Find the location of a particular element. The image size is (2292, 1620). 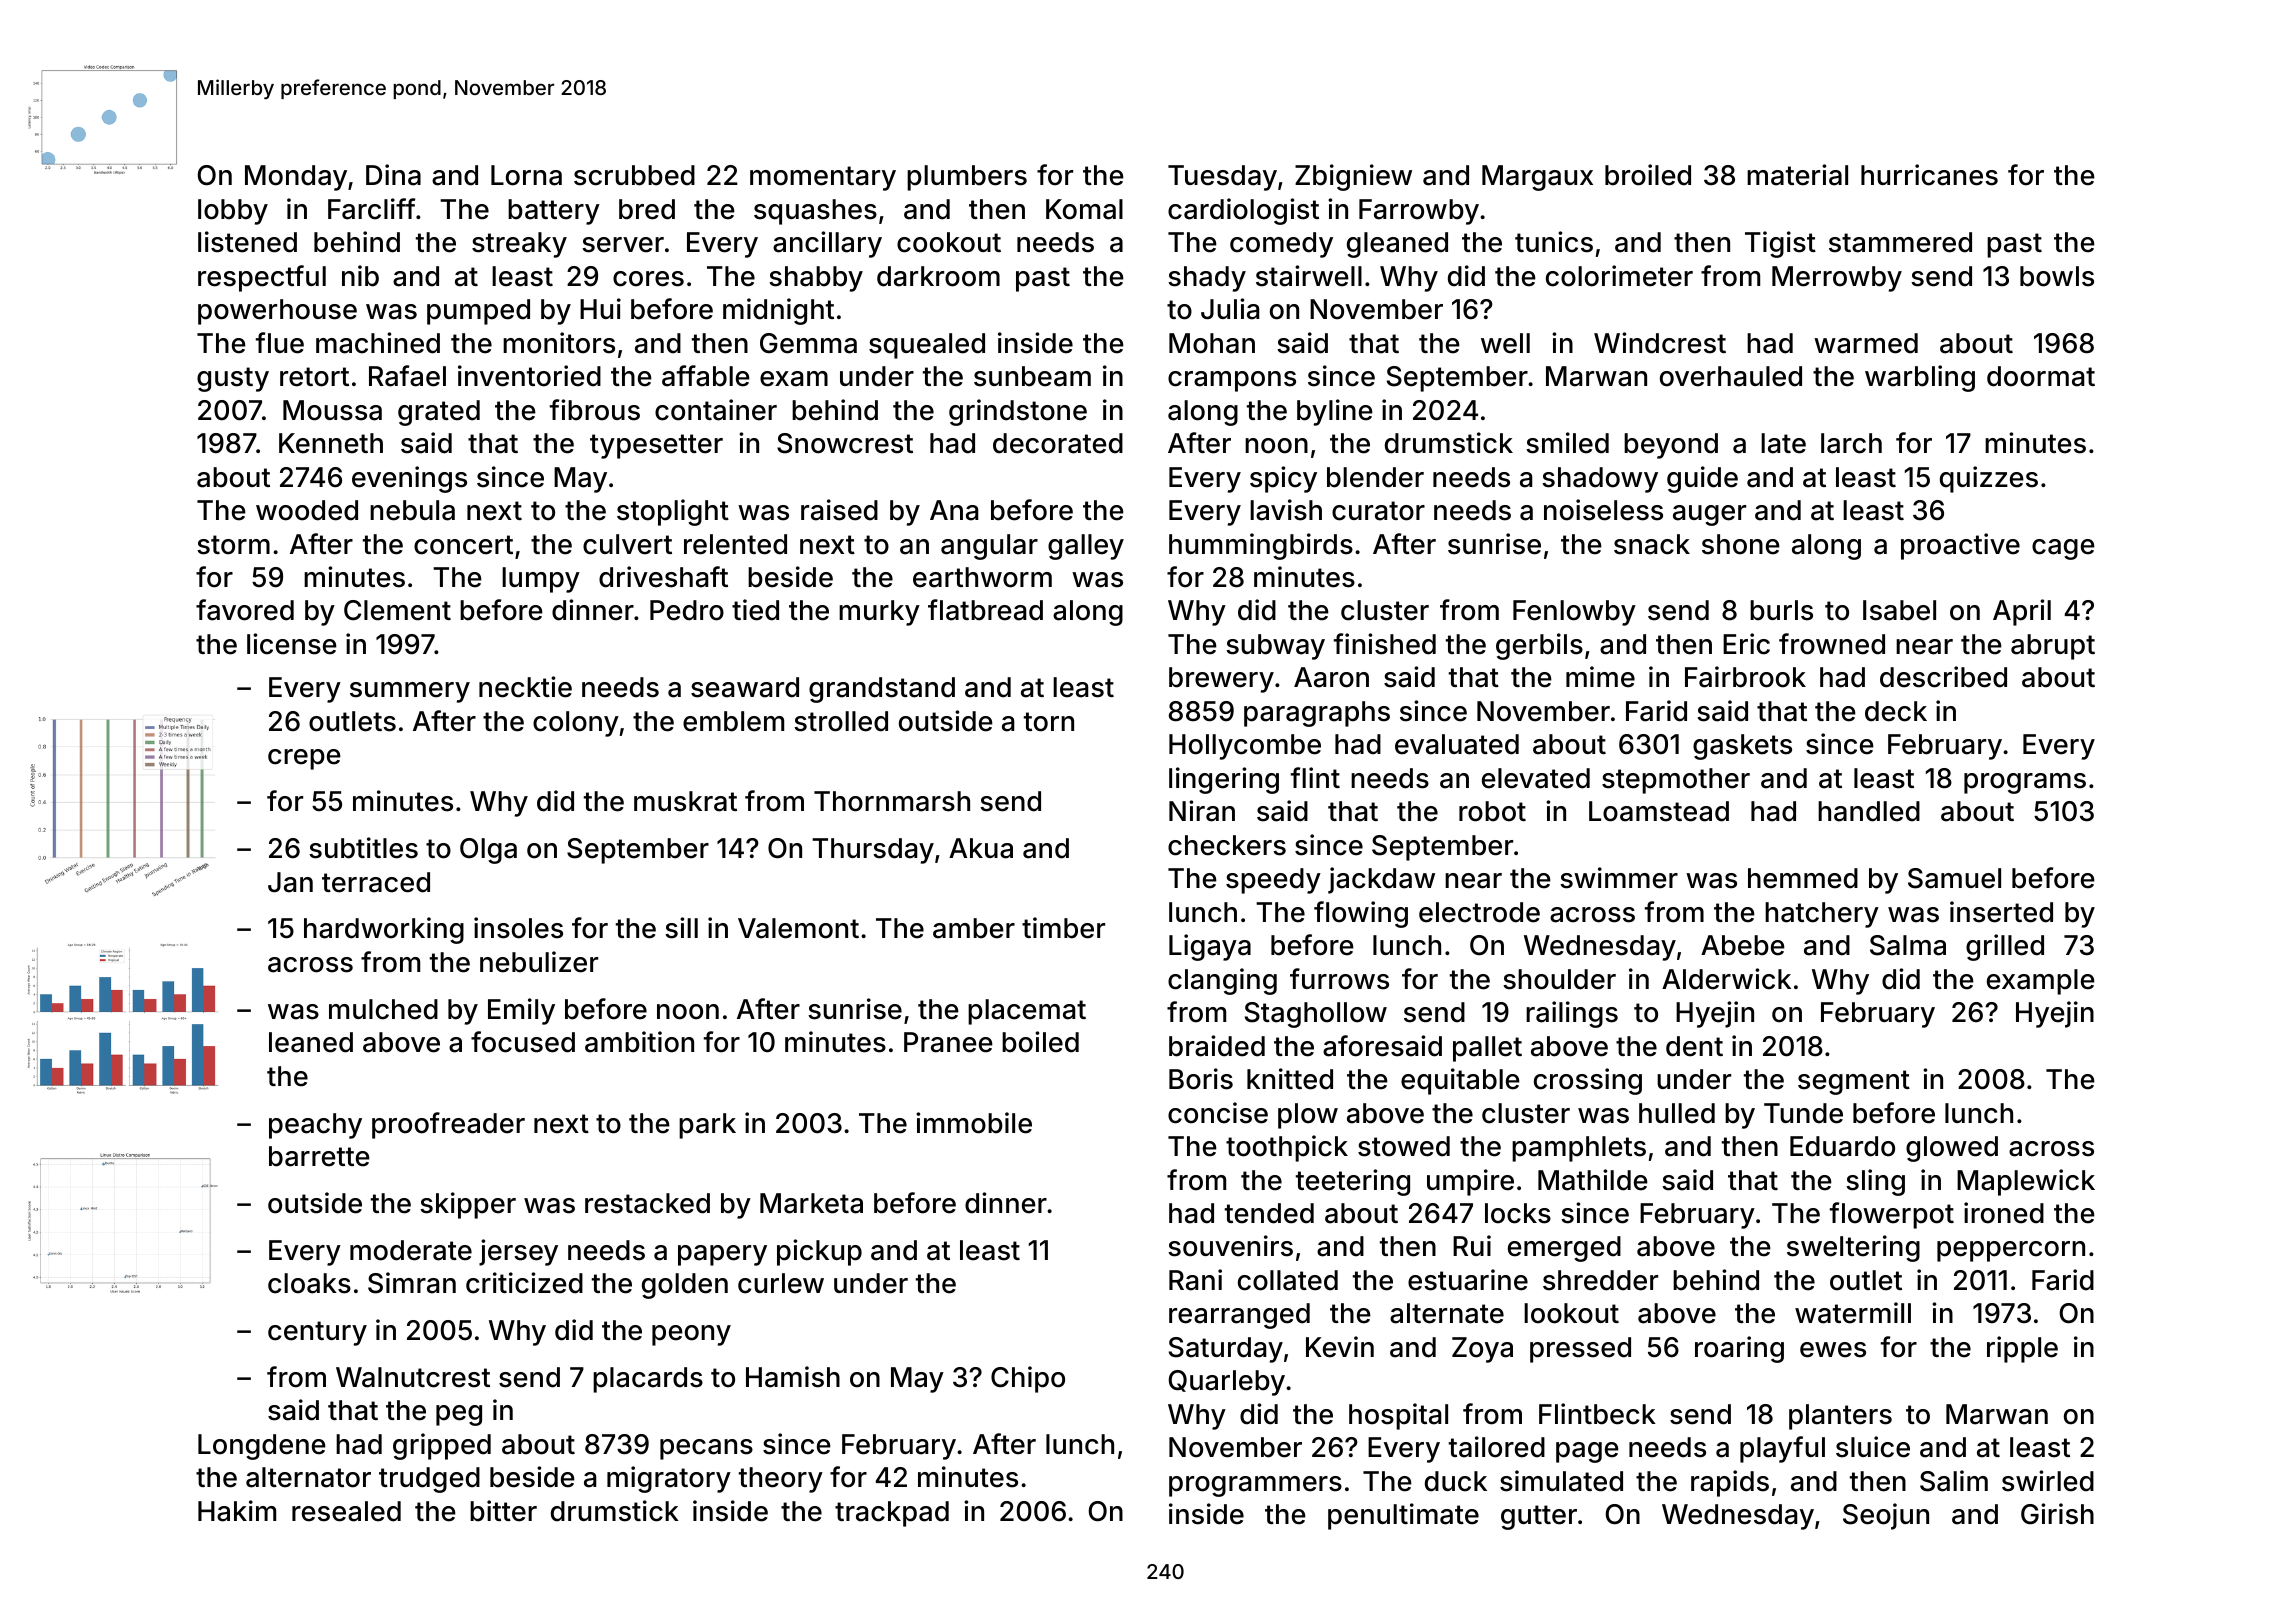

Ligaya is located at coordinates (1210, 947).
